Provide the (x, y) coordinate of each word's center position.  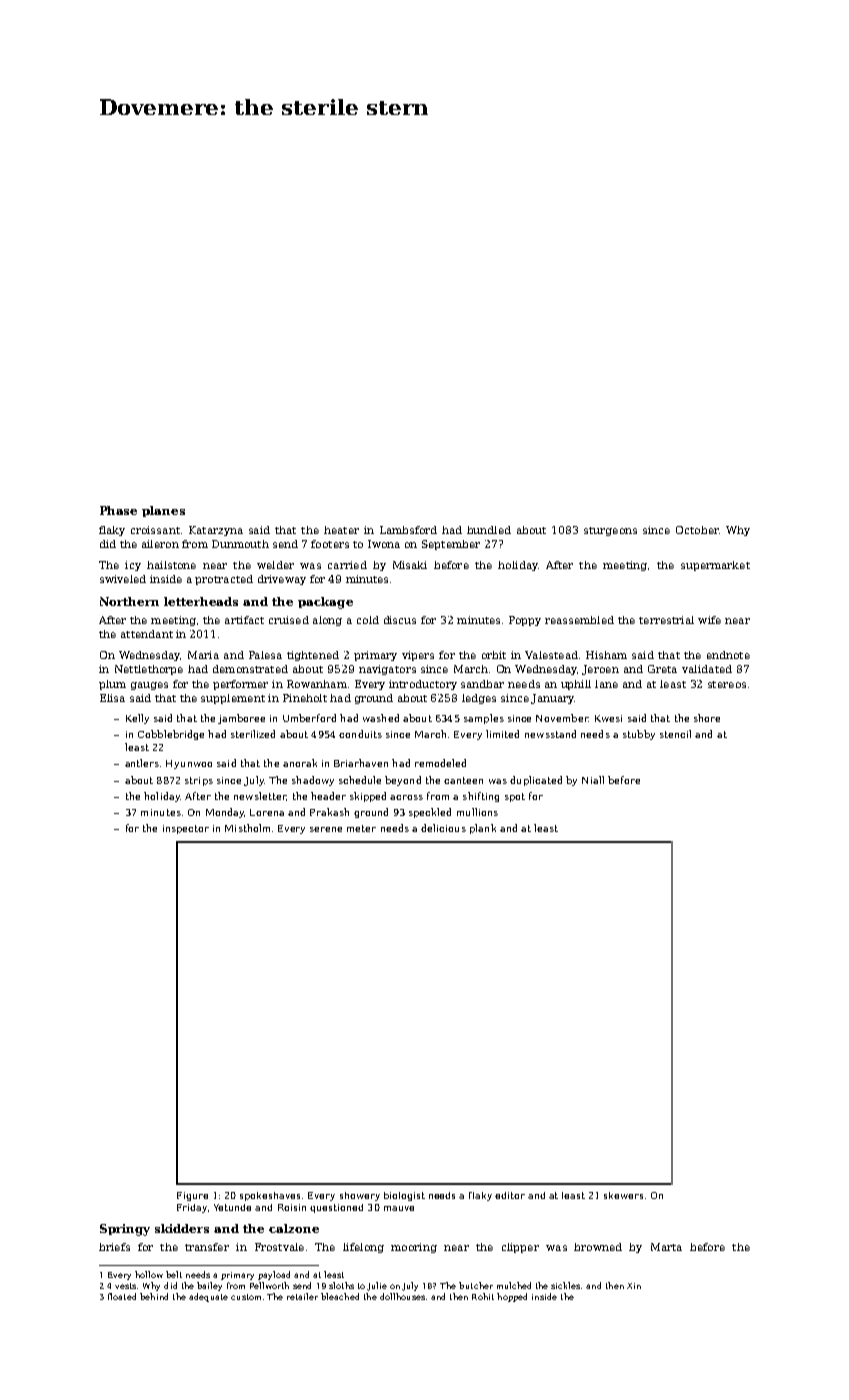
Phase (118, 510)
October (697, 530)
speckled (430, 813)
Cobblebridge (171, 735)
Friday (192, 1208)
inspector (186, 829)
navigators (387, 670)
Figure (192, 1196)
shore (707, 718)
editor (510, 1195)
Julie (377, 1286)
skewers (623, 1195)
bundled (489, 530)
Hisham (606, 655)
